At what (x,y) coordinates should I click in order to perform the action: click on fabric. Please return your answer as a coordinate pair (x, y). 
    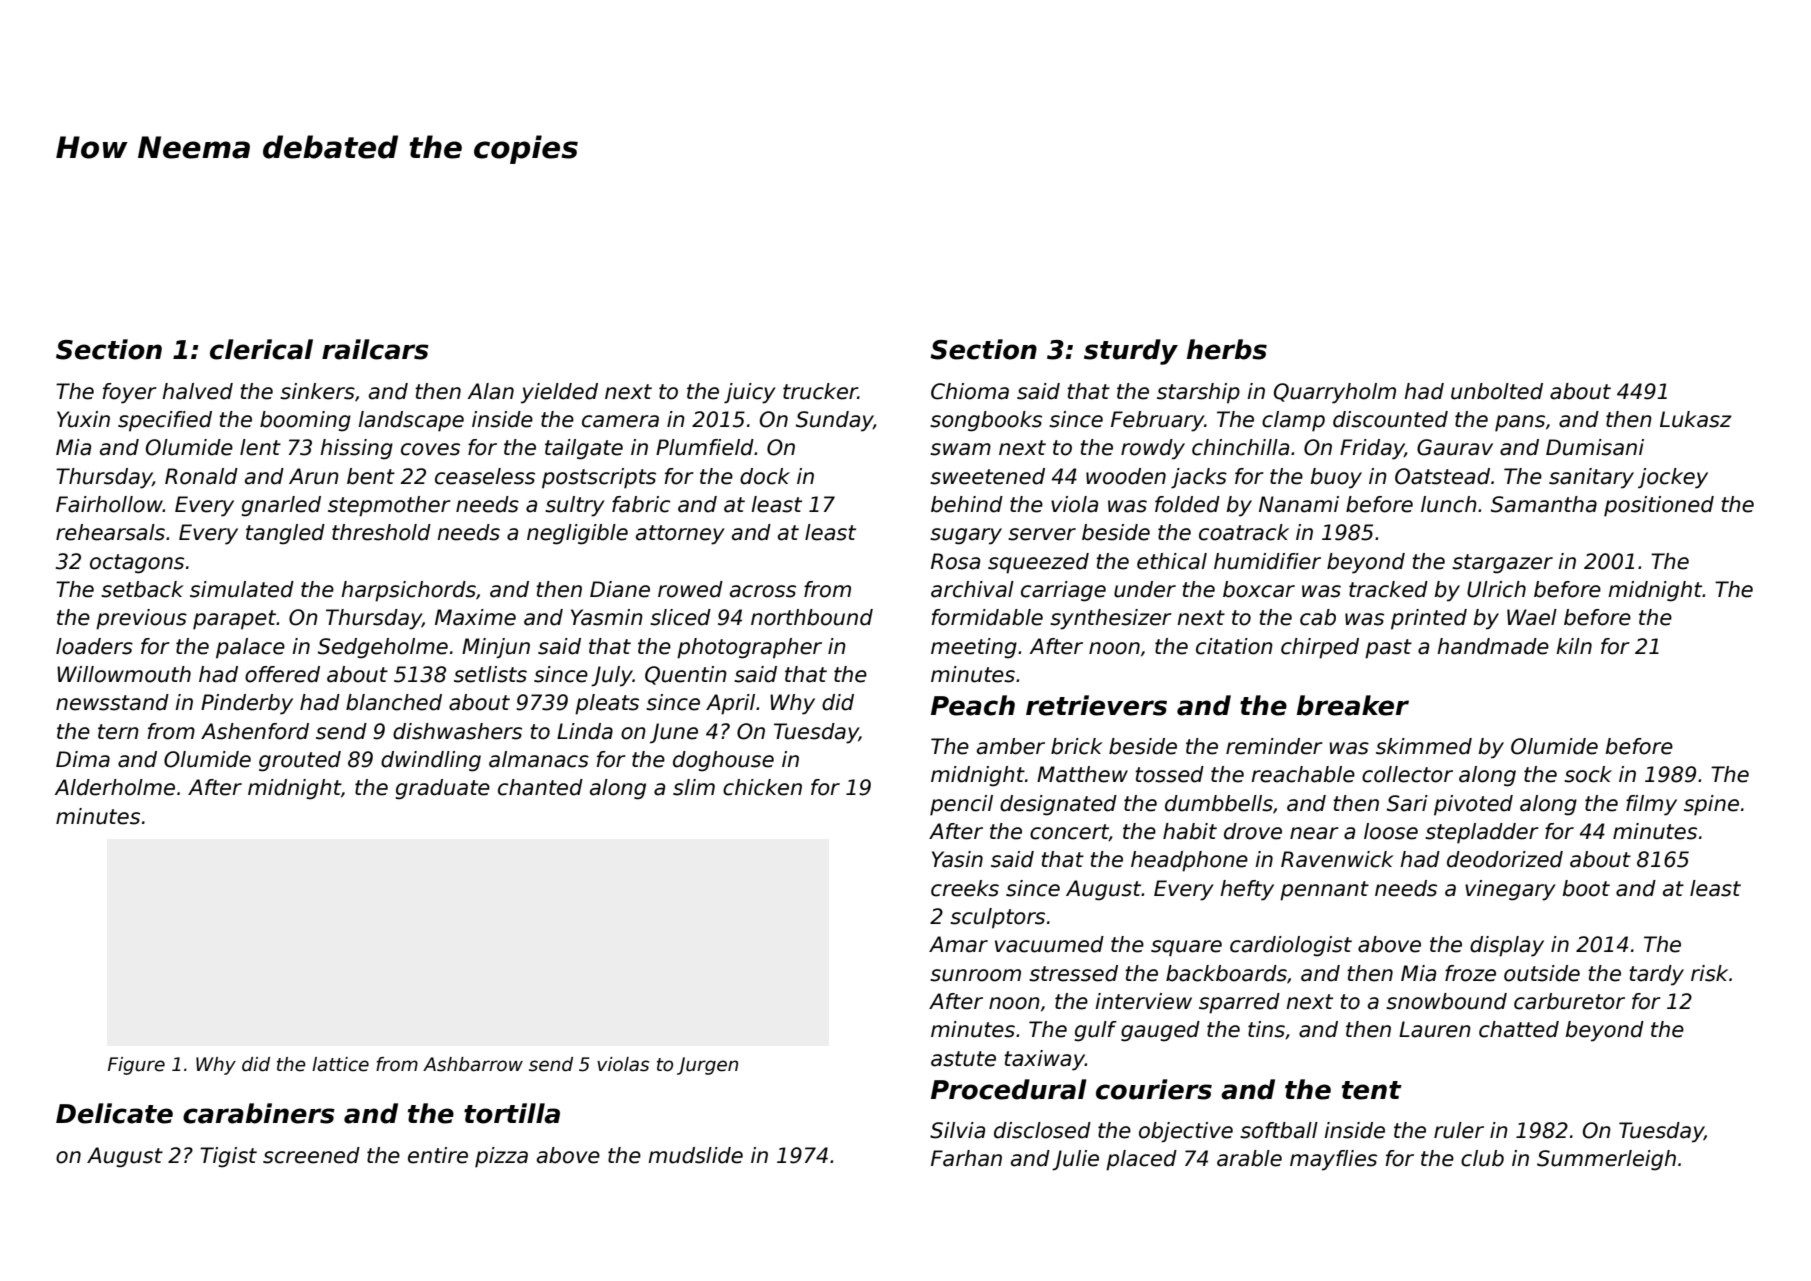
    Looking at the image, I should click on (641, 504).
